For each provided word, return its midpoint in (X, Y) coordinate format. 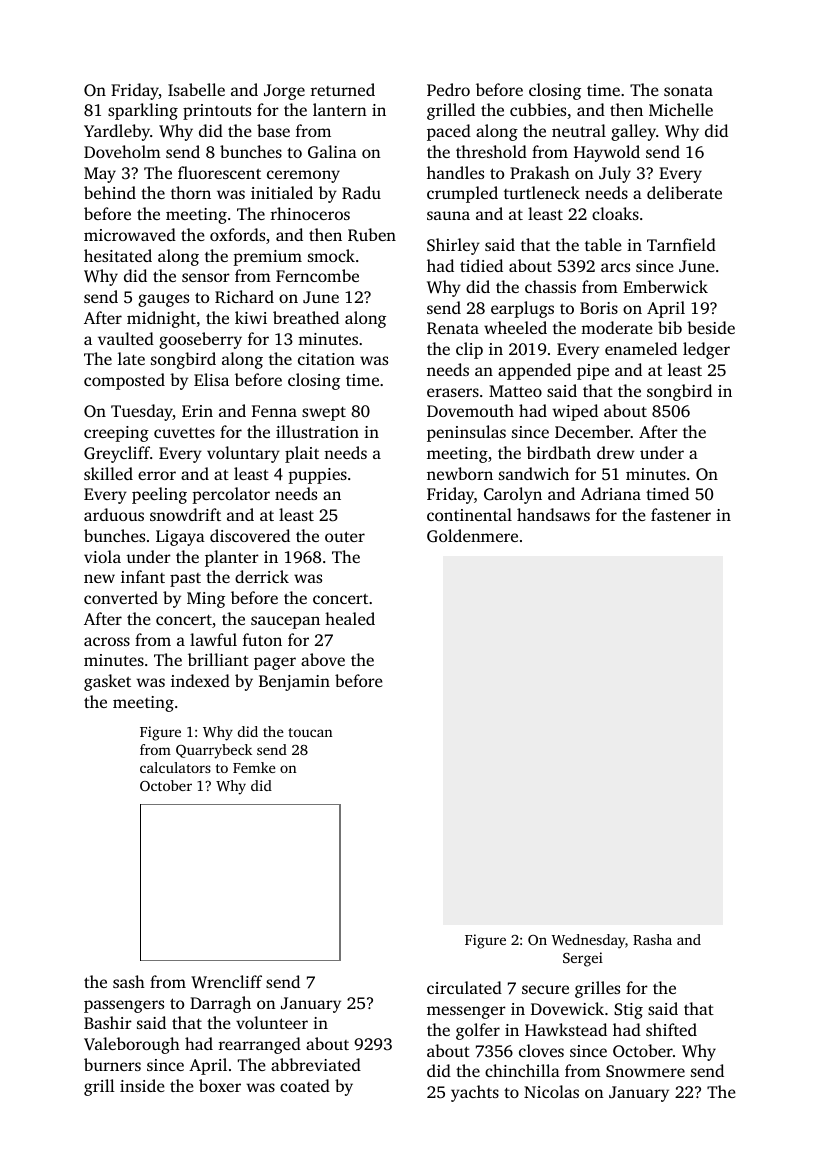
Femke (254, 767)
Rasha (652, 939)
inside (142, 1085)
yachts (475, 1093)
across (107, 641)
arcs (615, 267)
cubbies (538, 109)
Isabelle (196, 89)
